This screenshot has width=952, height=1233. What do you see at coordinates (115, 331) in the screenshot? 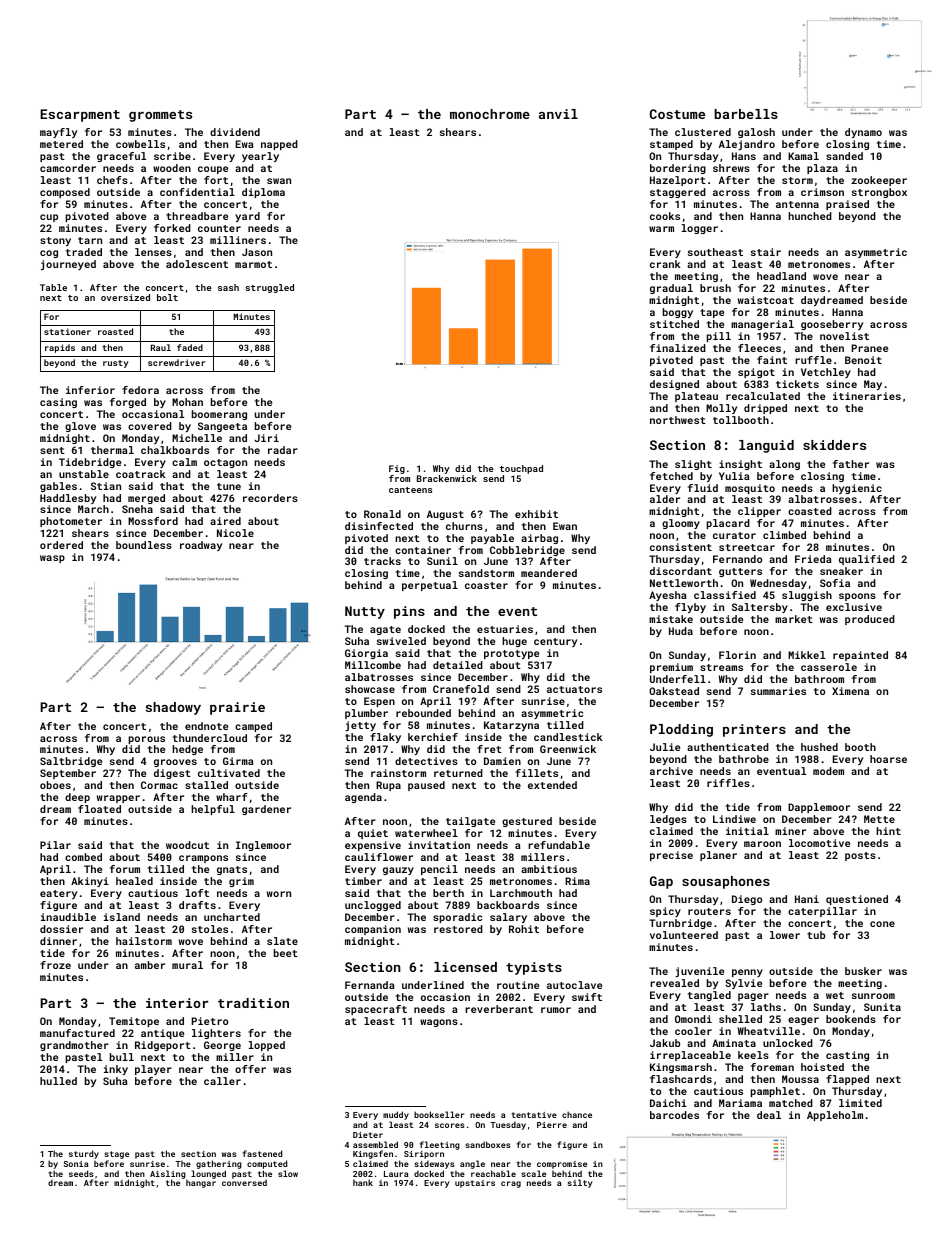
I see `roasted` at bounding box center [115, 331].
